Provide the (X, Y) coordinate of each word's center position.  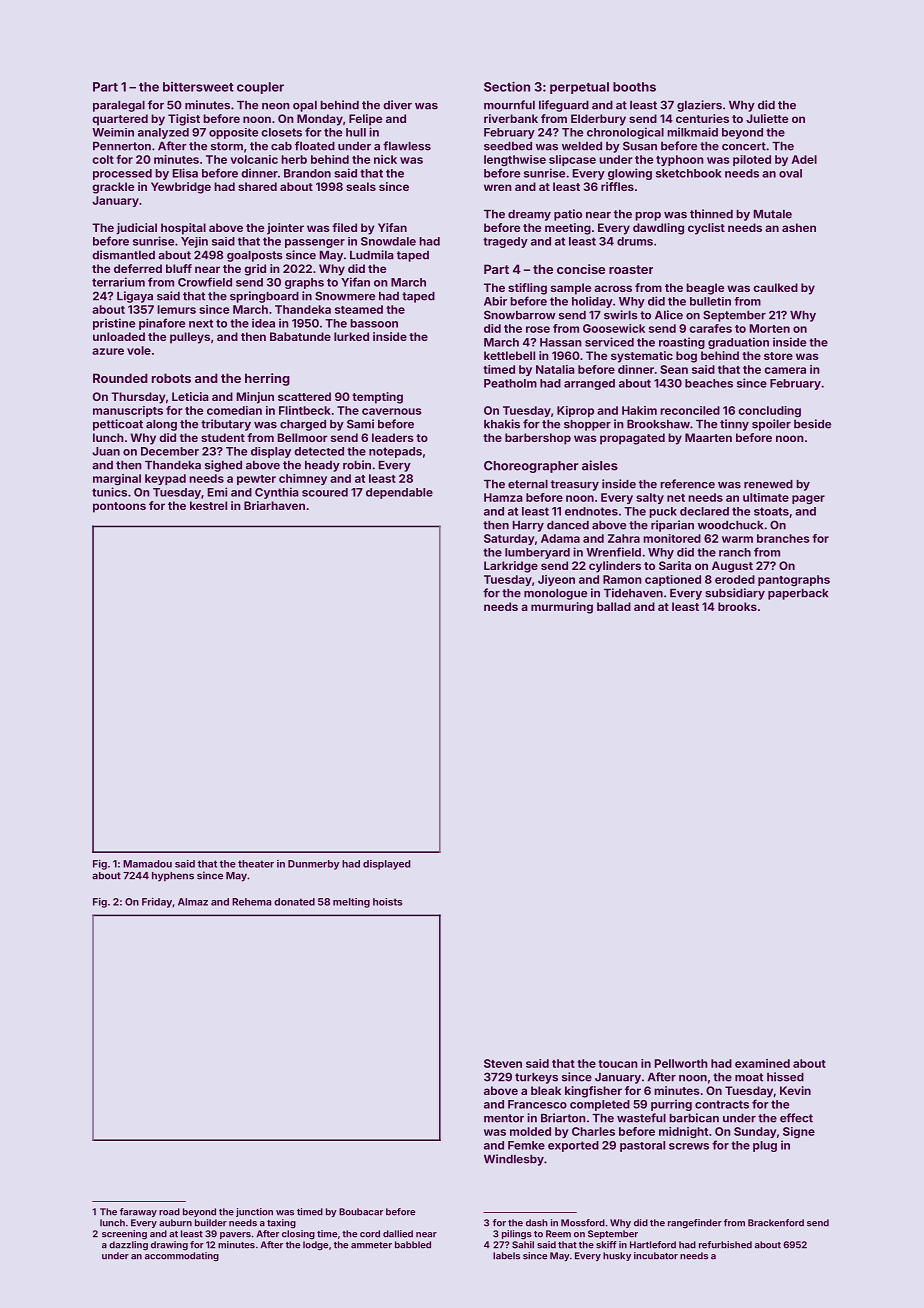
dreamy (529, 215)
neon (276, 106)
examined (762, 1063)
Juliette (767, 118)
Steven (503, 1063)
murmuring (562, 608)
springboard (264, 297)
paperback (798, 594)
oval (790, 173)
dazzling (128, 1246)
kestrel (208, 505)
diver (397, 105)
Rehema (252, 902)
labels (506, 1256)
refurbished (725, 1245)
